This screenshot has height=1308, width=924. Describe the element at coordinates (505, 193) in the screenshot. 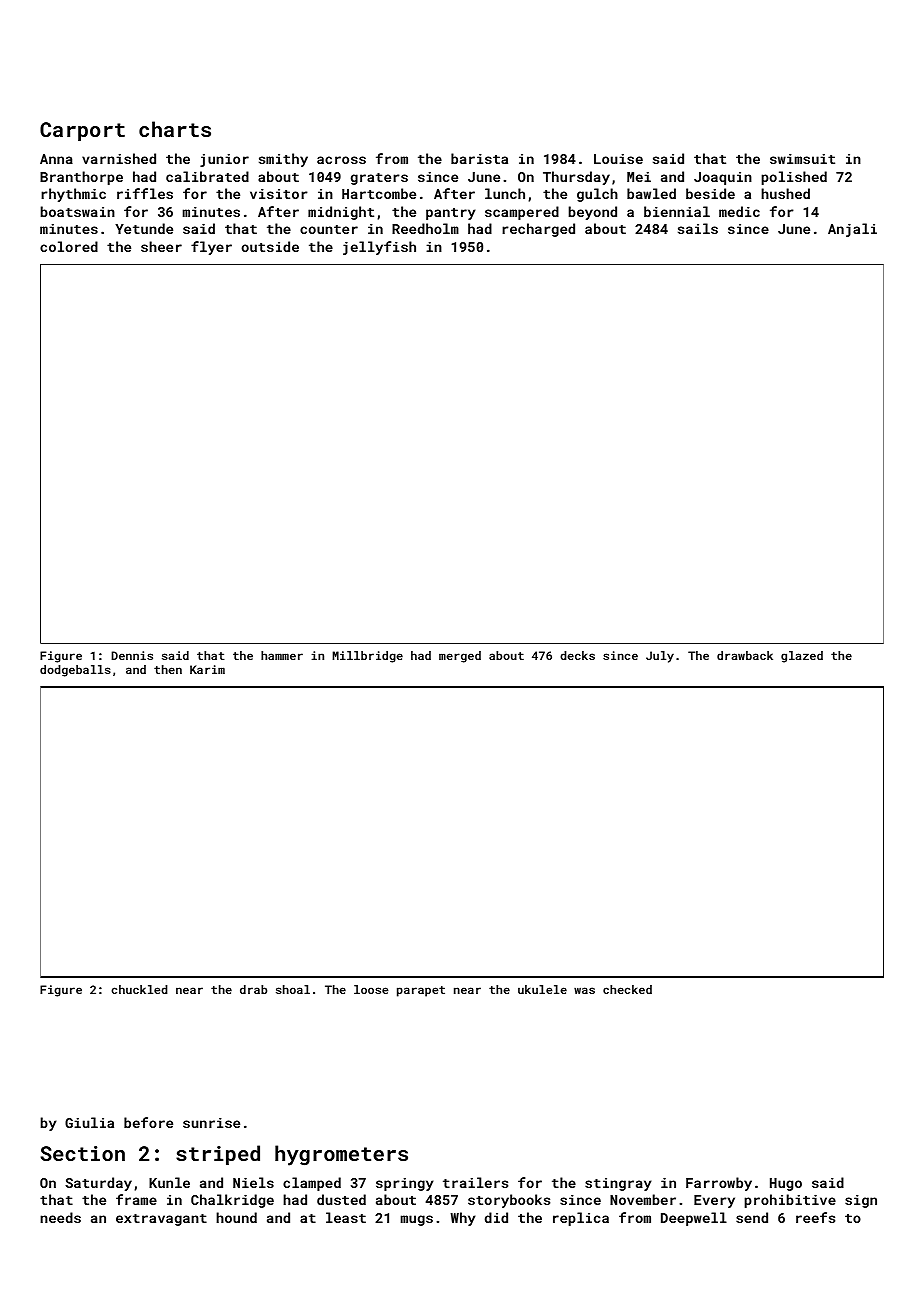

I see `lunch` at that location.
